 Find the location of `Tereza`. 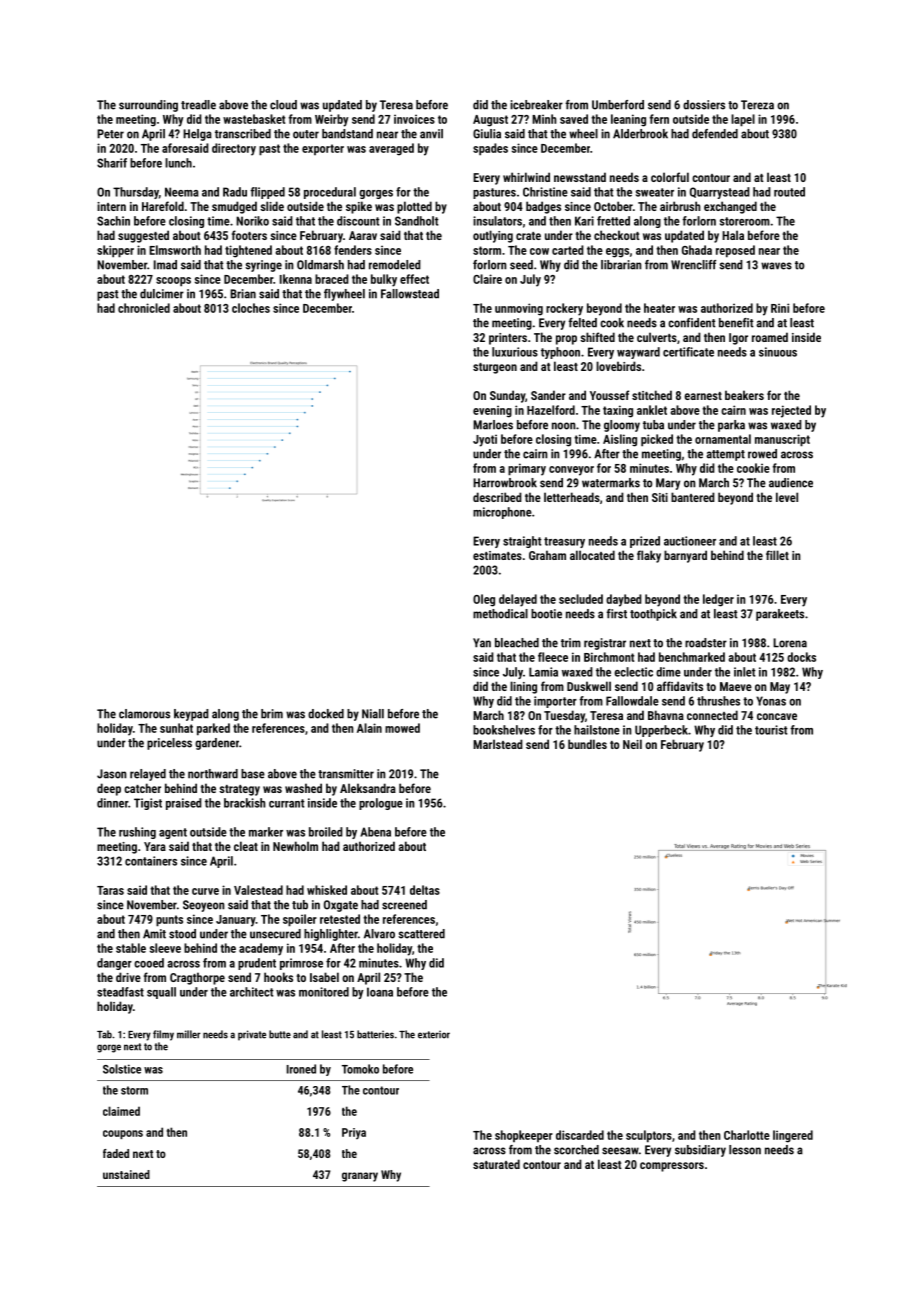

Tereza is located at coordinates (757, 105).
